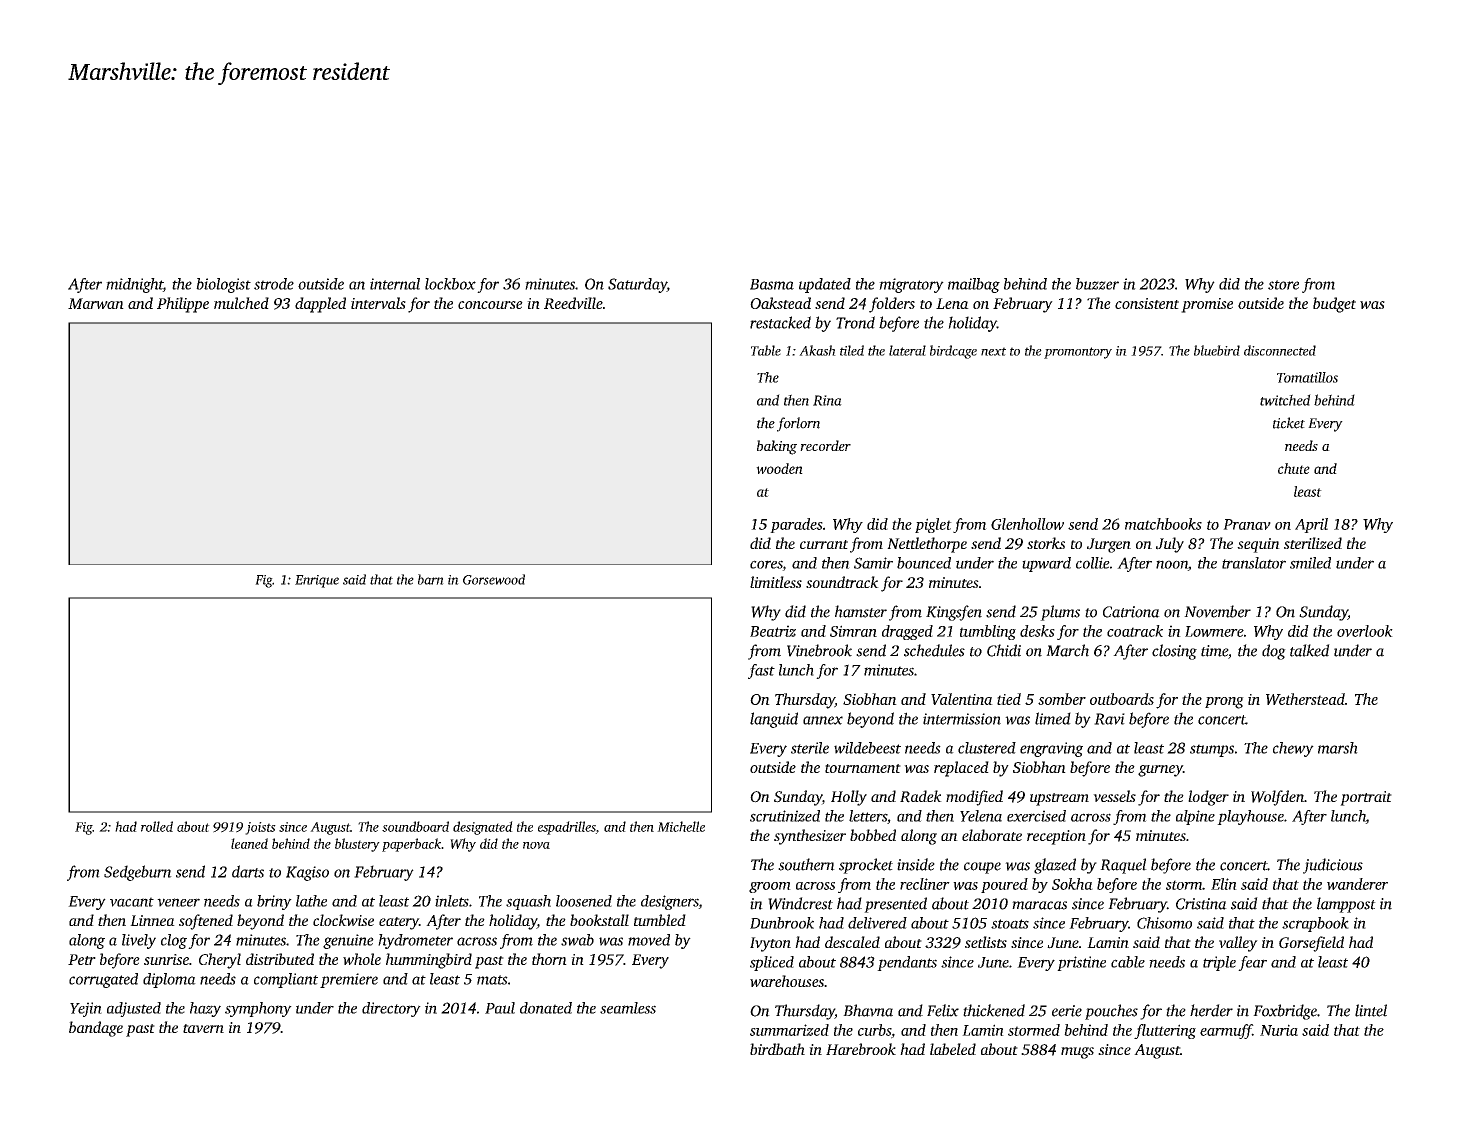 Image resolution: width=1462 pixels, height=1130 pixels. I want to click on twitched, so click(1285, 400).
